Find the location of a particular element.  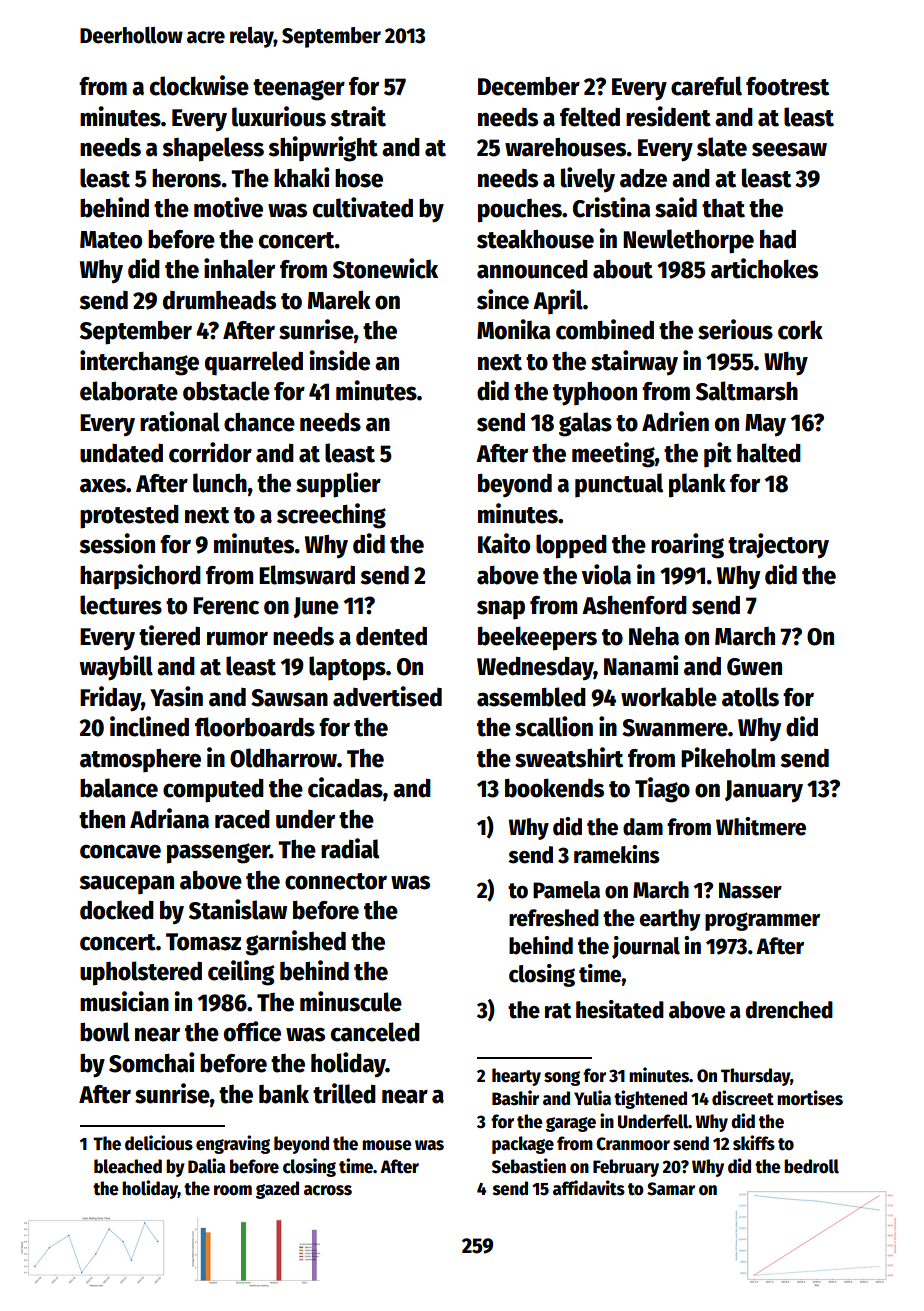

drumheads is located at coordinates (219, 300).
